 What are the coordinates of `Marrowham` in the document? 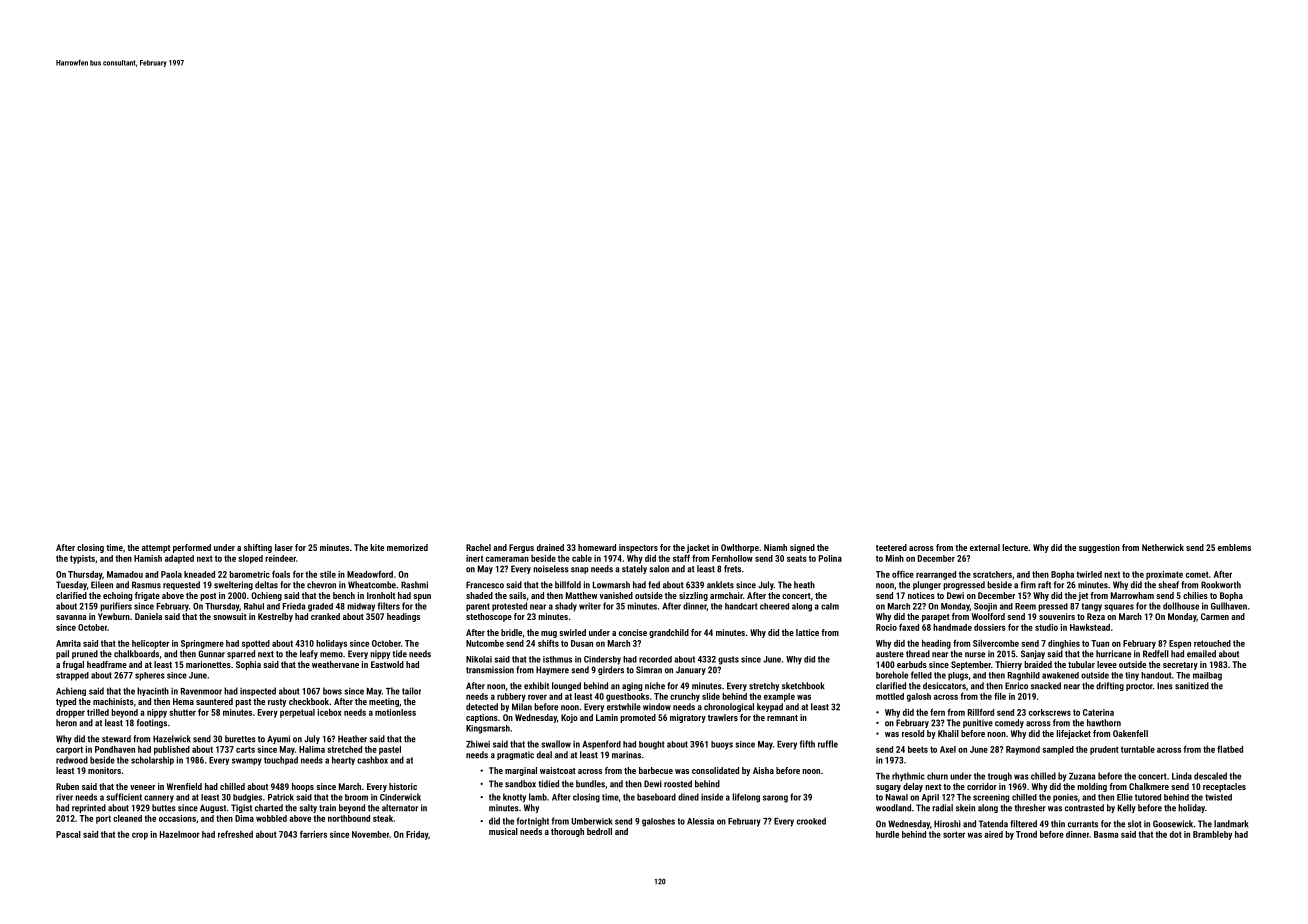 It's located at (1132, 595).
